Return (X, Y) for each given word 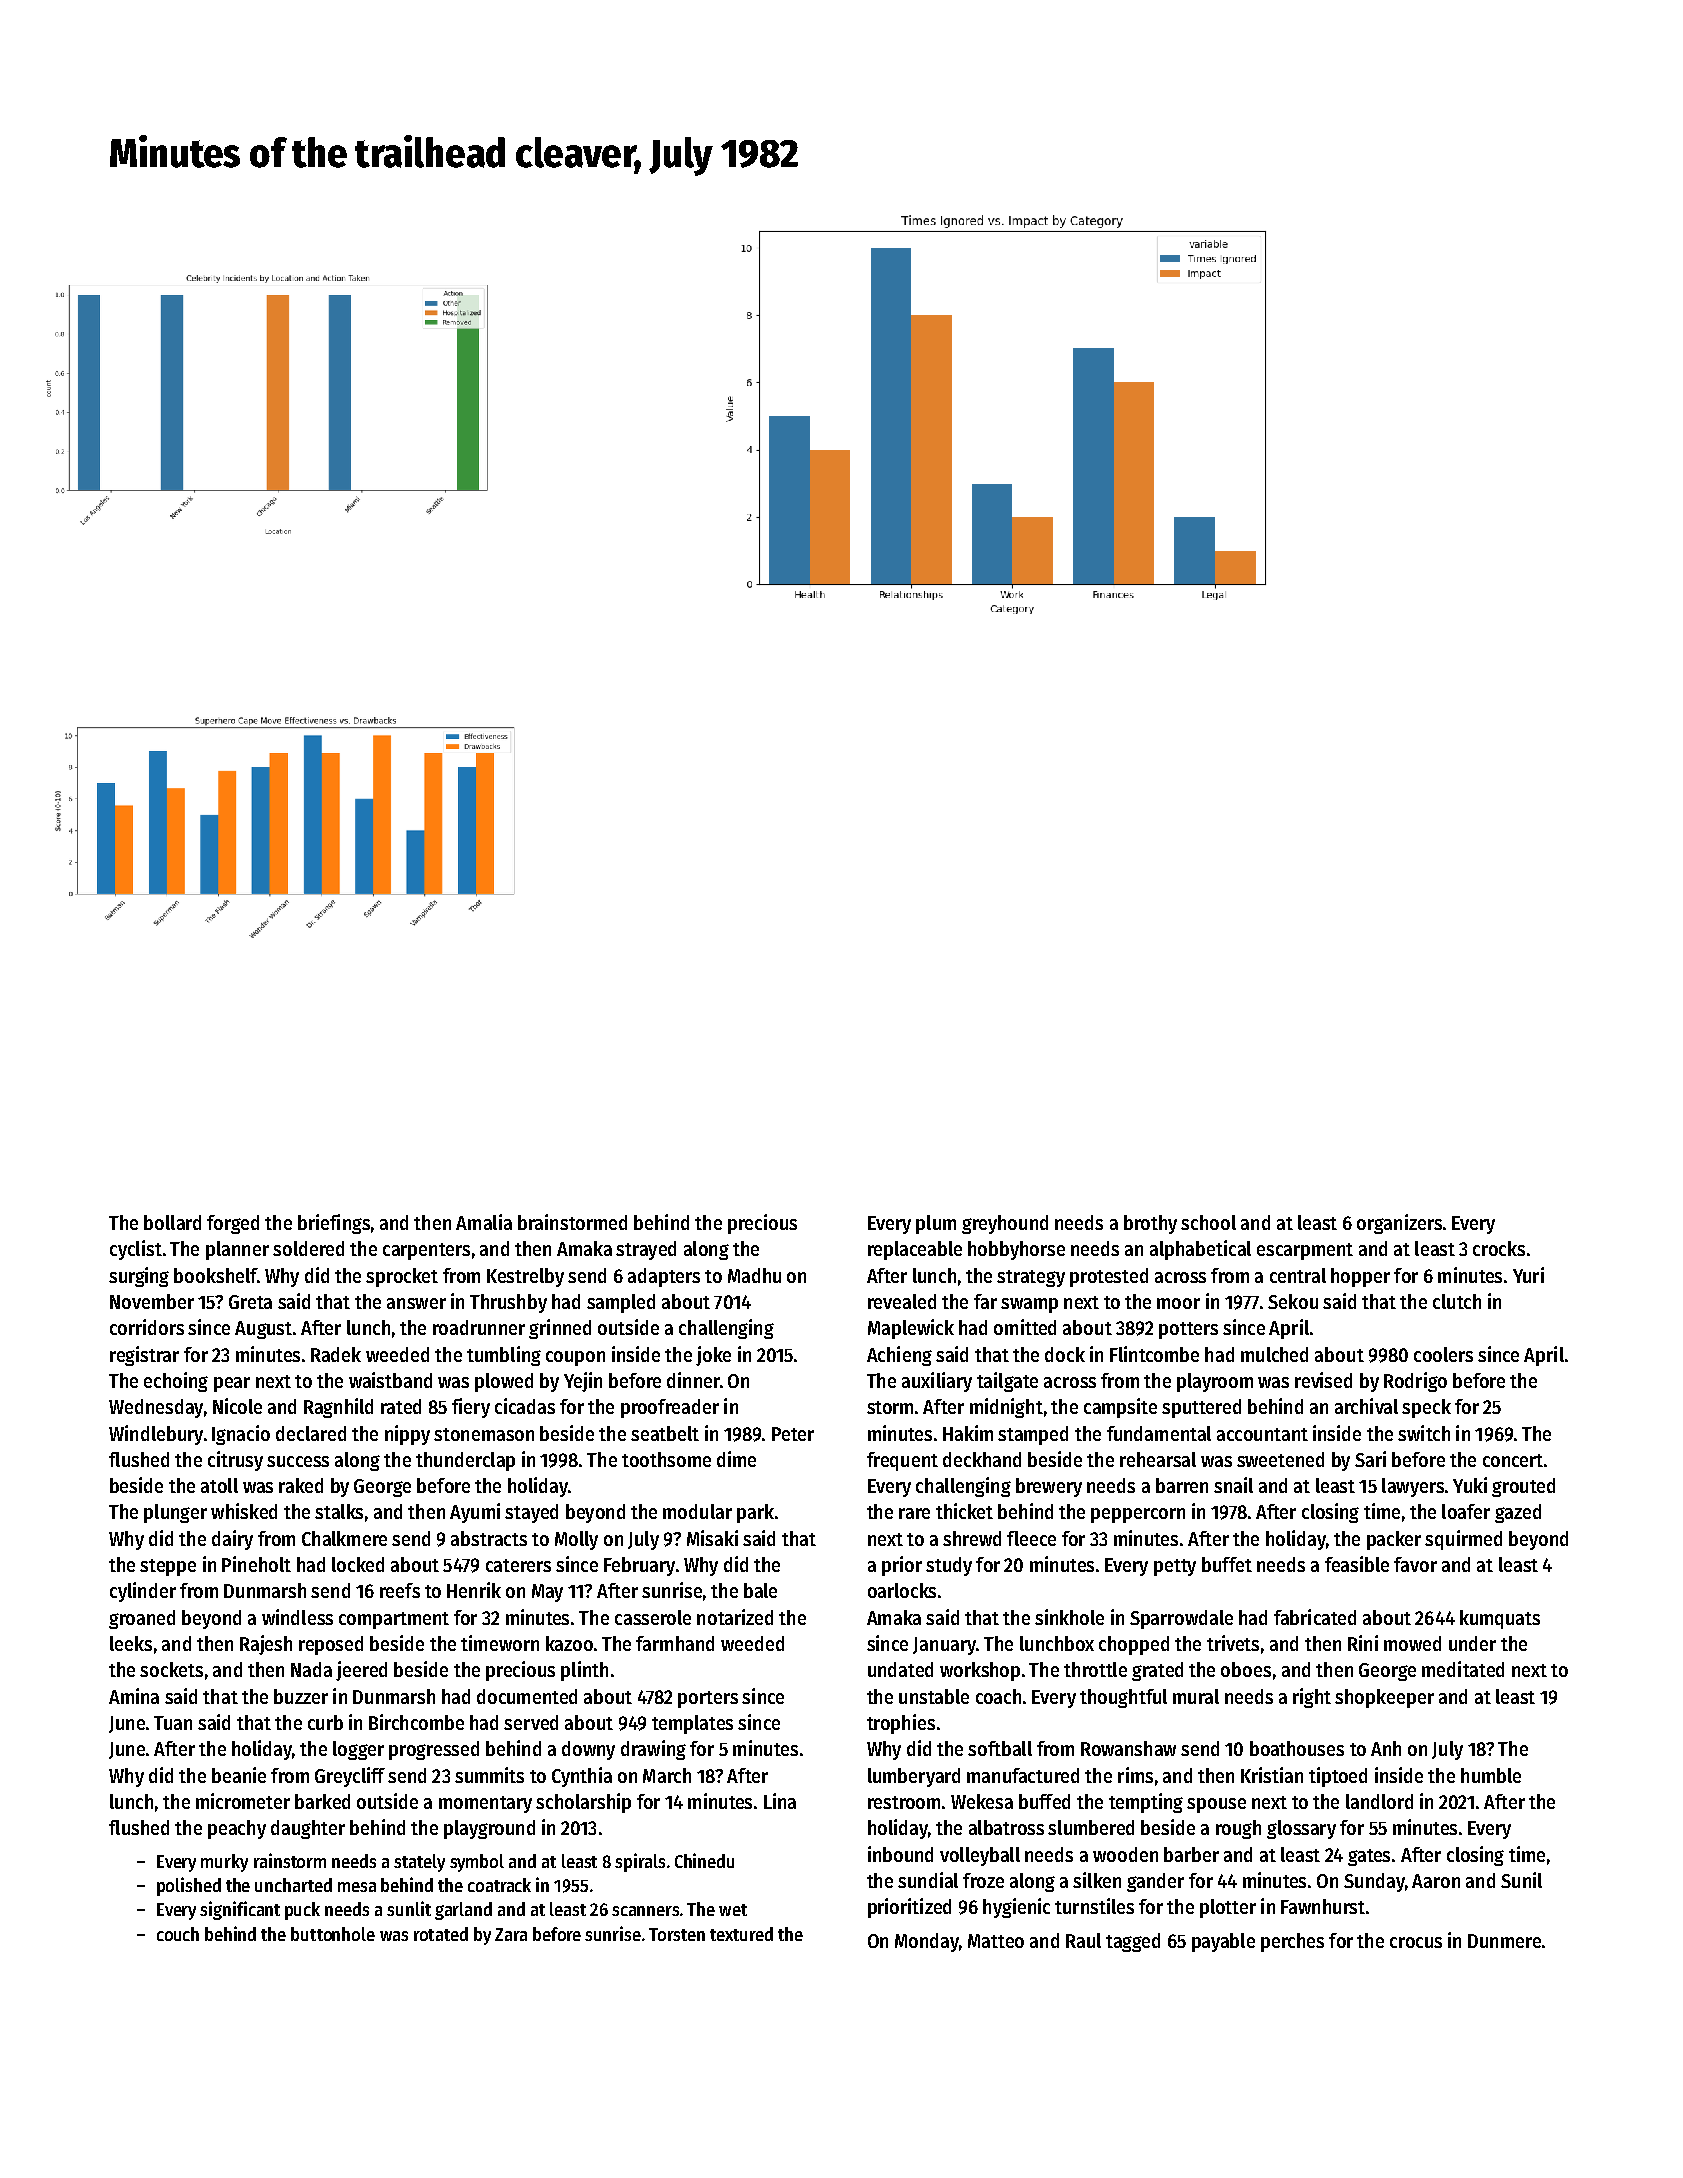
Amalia (484, 1222)
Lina (780, 1801)
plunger (175, 1513)
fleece (1031, 1538)
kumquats (1500, 1619)
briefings (334, 1224)
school (1208, 1222)
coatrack (499, 1885)
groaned (142, 1619)
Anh (1386, 1748)
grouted (1523, 1487)
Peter (793, 1434)
